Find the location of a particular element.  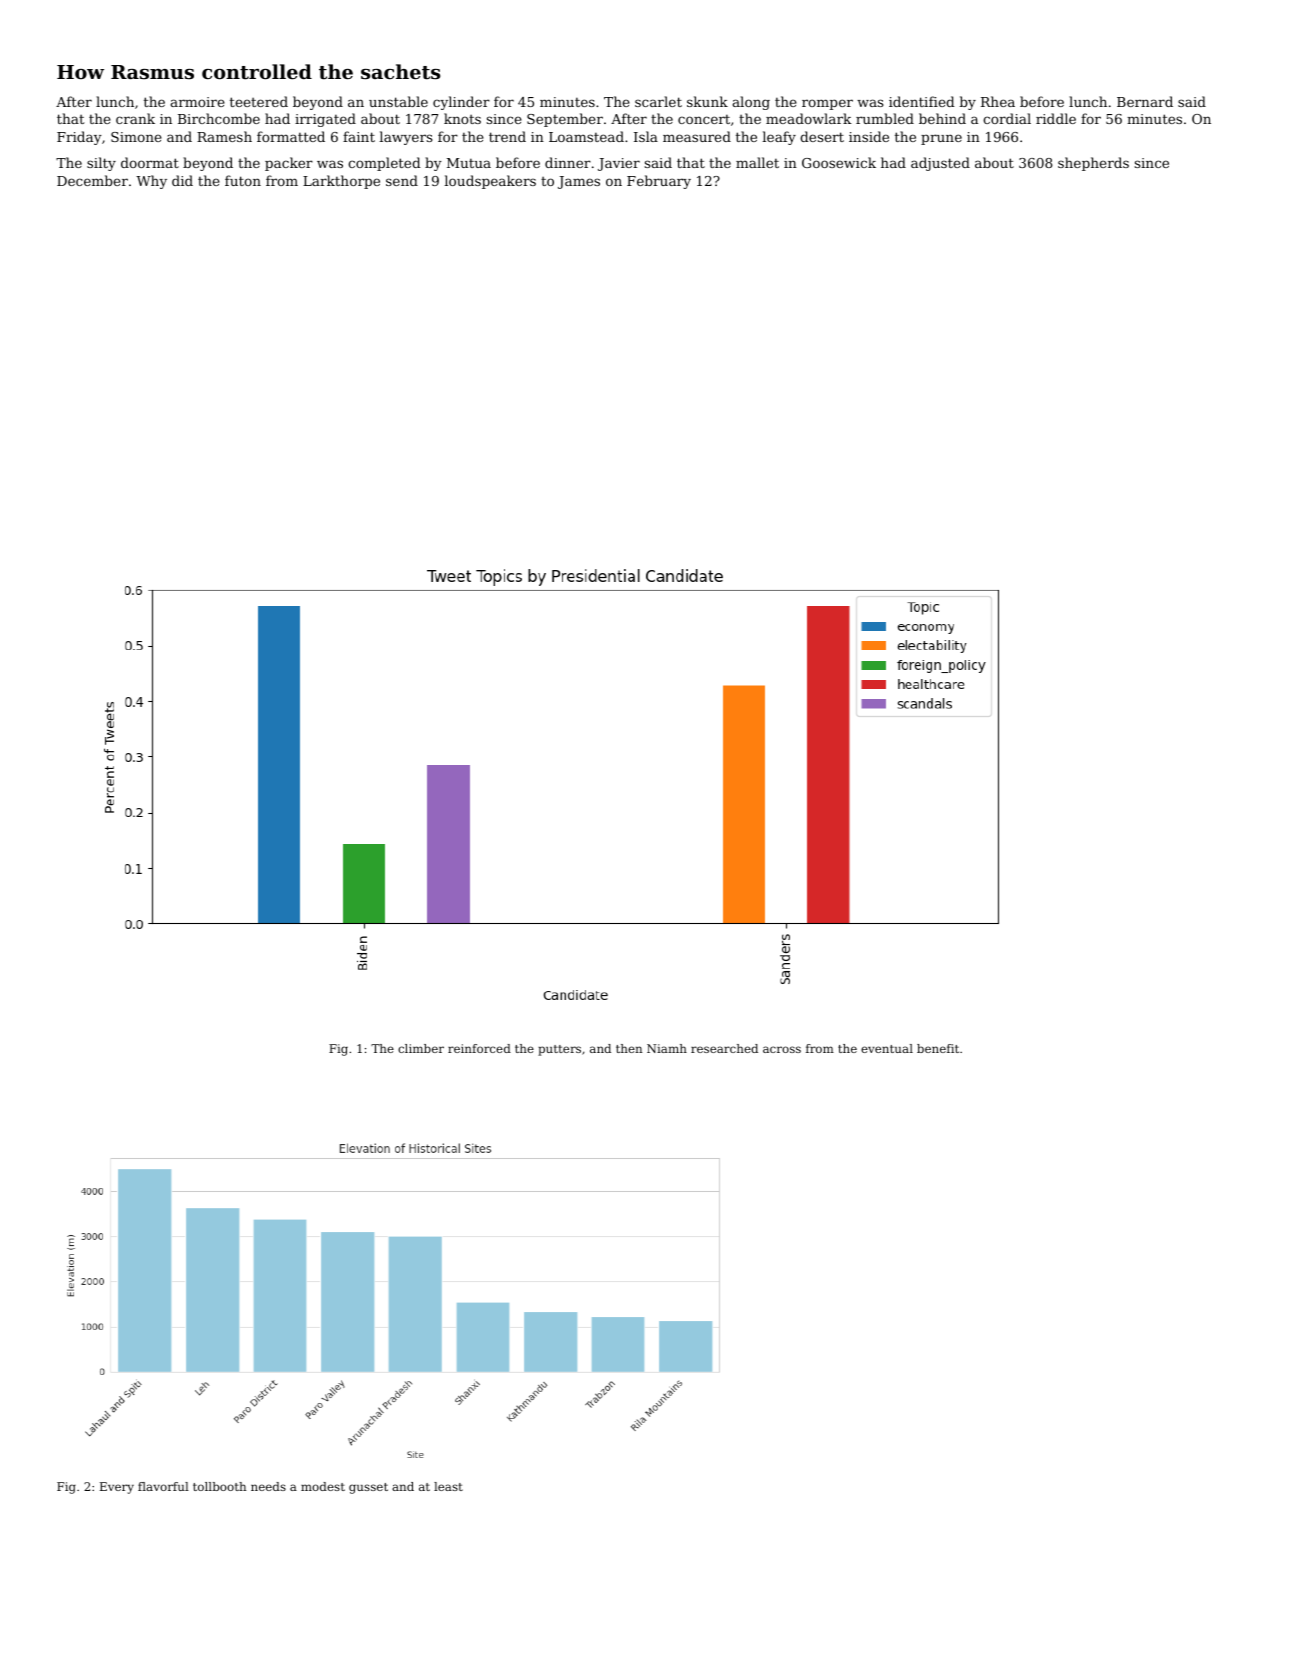

Bernard is located at coordinates (1145, 101).
